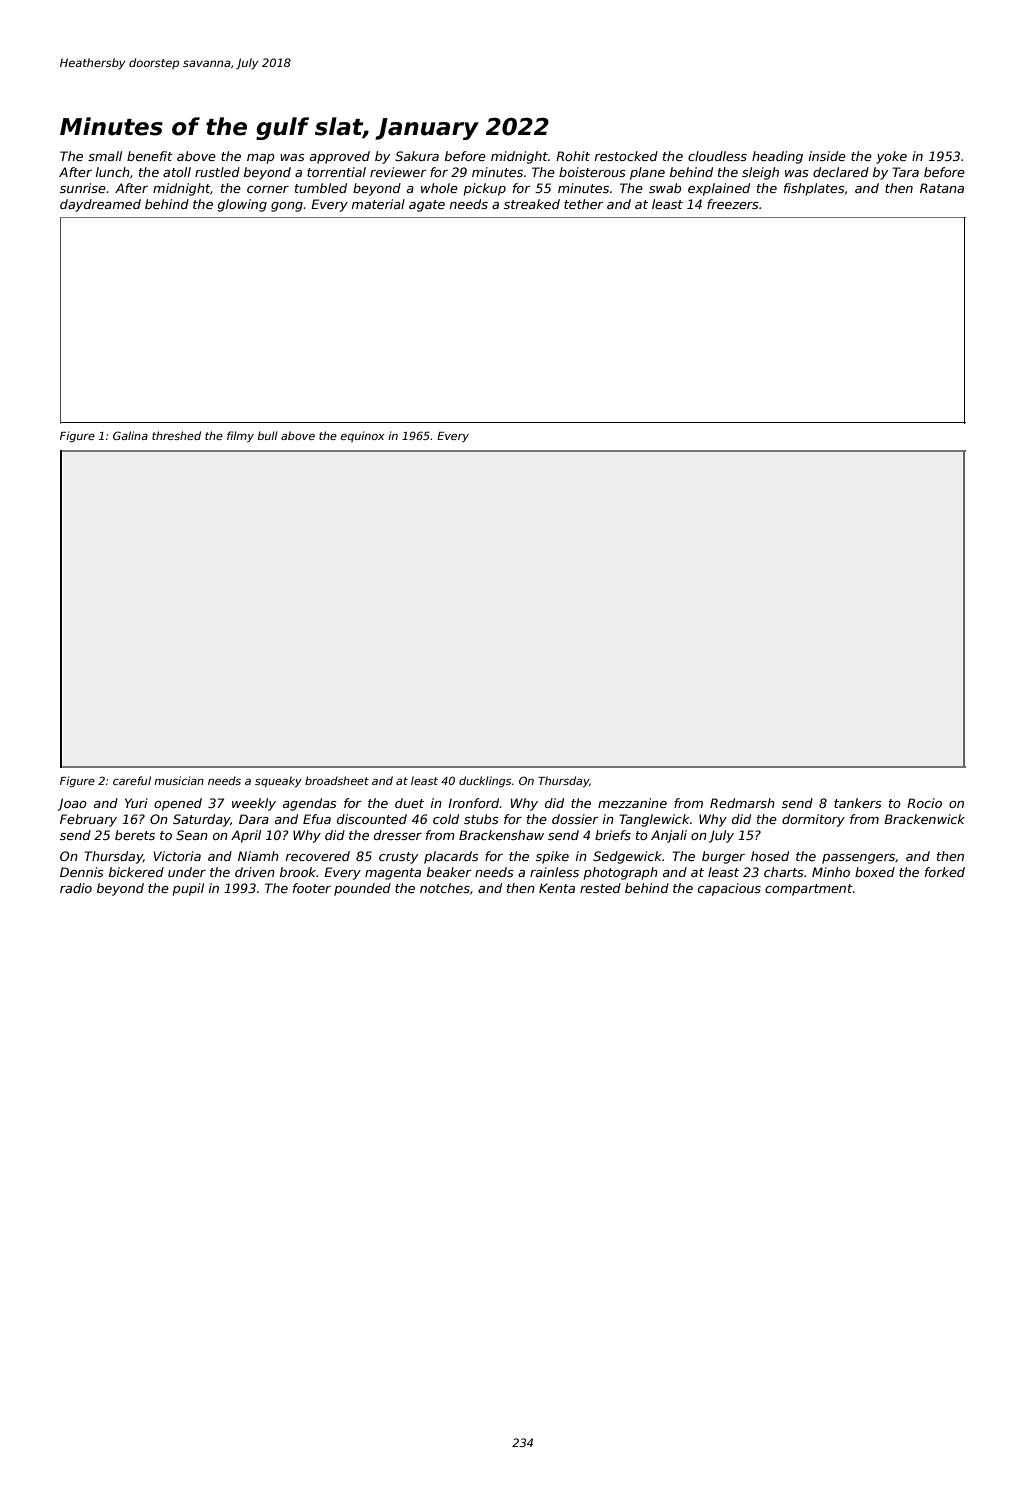 This page has height=1485, width=1025. I want to click on map, so click(261, 159).
